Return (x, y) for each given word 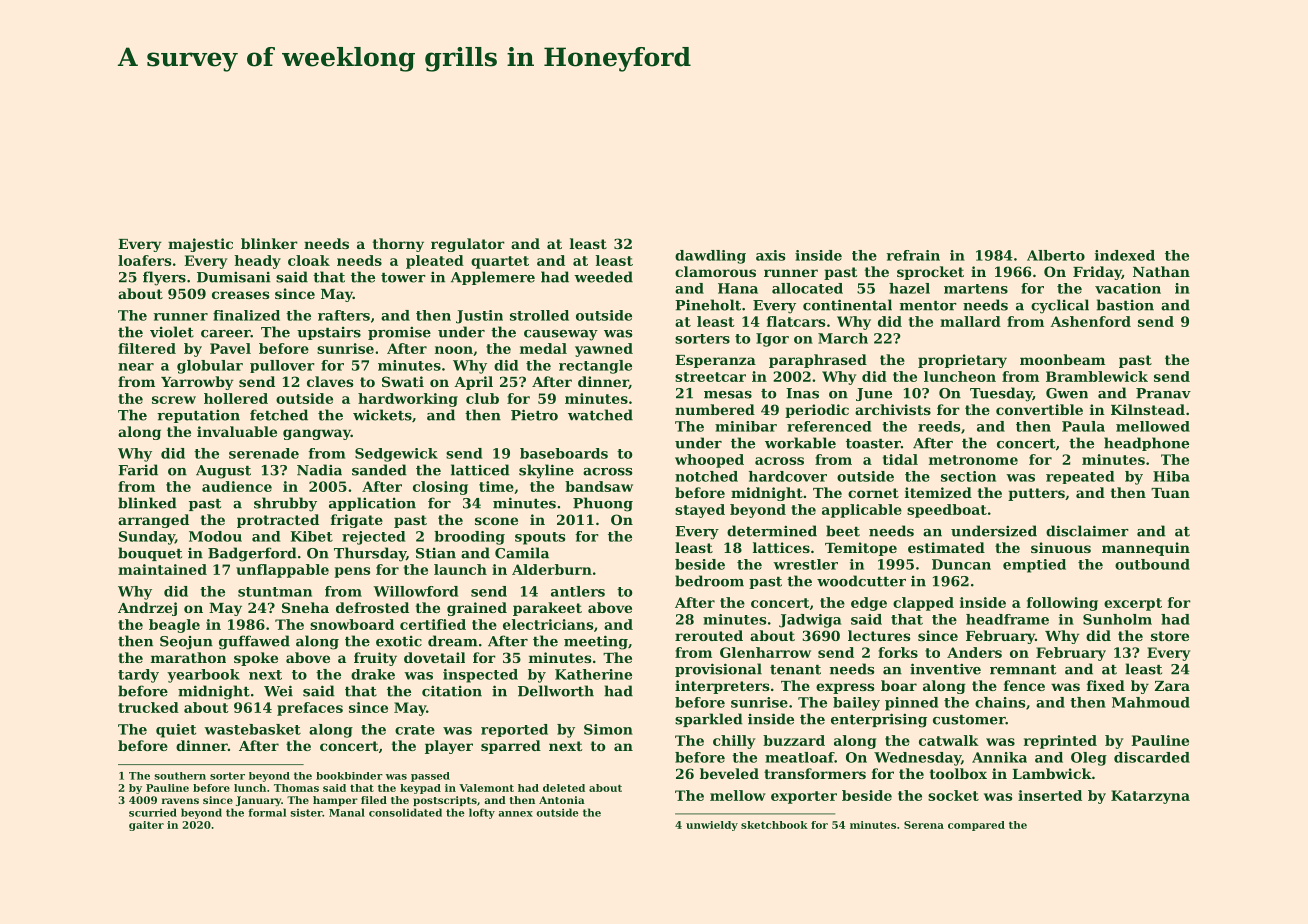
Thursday (370, 554)
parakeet (547, 609)
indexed (1125, 255)
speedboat (947, 511)
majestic (200, 245)
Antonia (562, 800)
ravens (180, 801)
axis (770, 255)
